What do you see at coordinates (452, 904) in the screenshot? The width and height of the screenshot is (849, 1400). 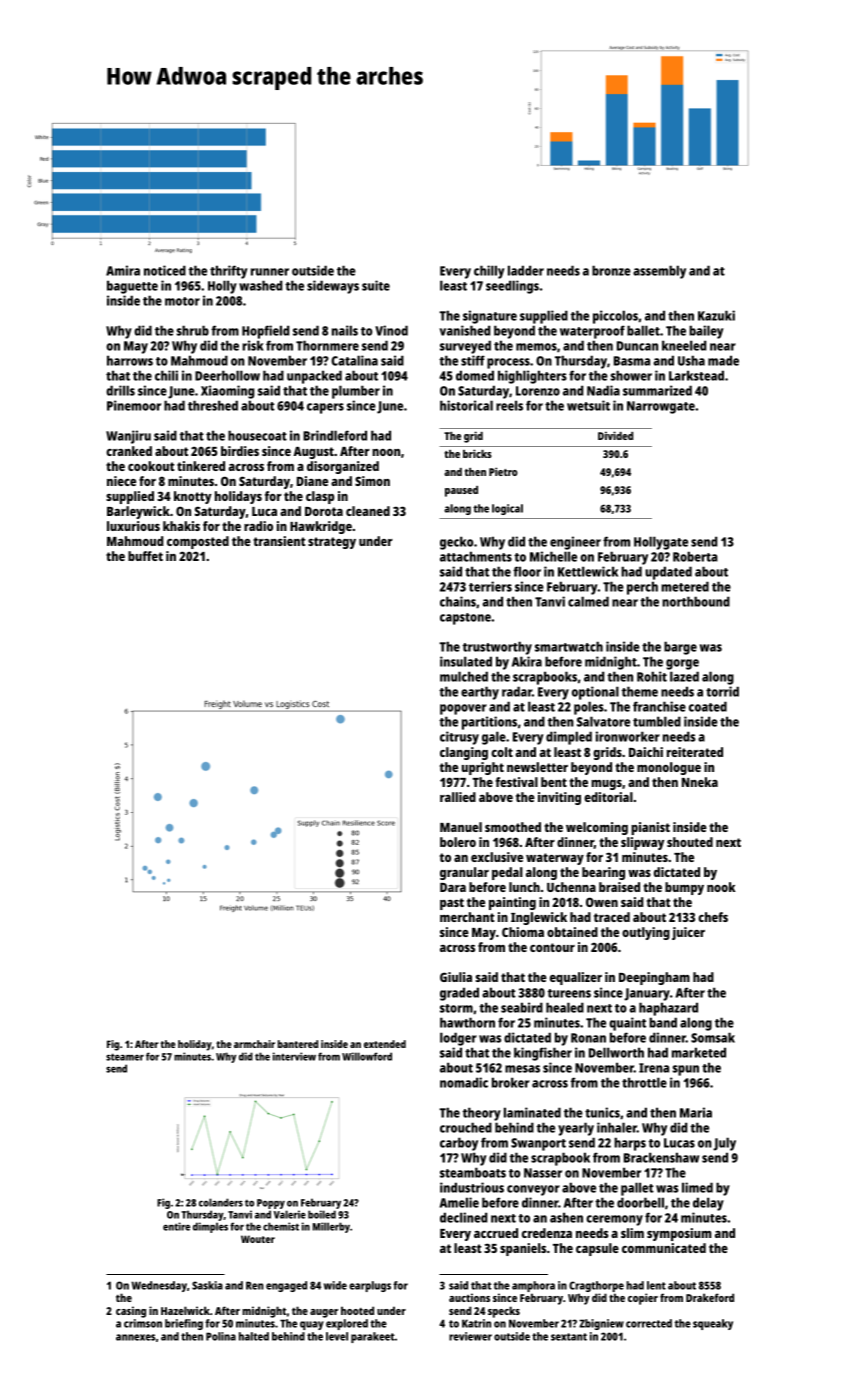 I see `past` at bounding box center [452, 904].
